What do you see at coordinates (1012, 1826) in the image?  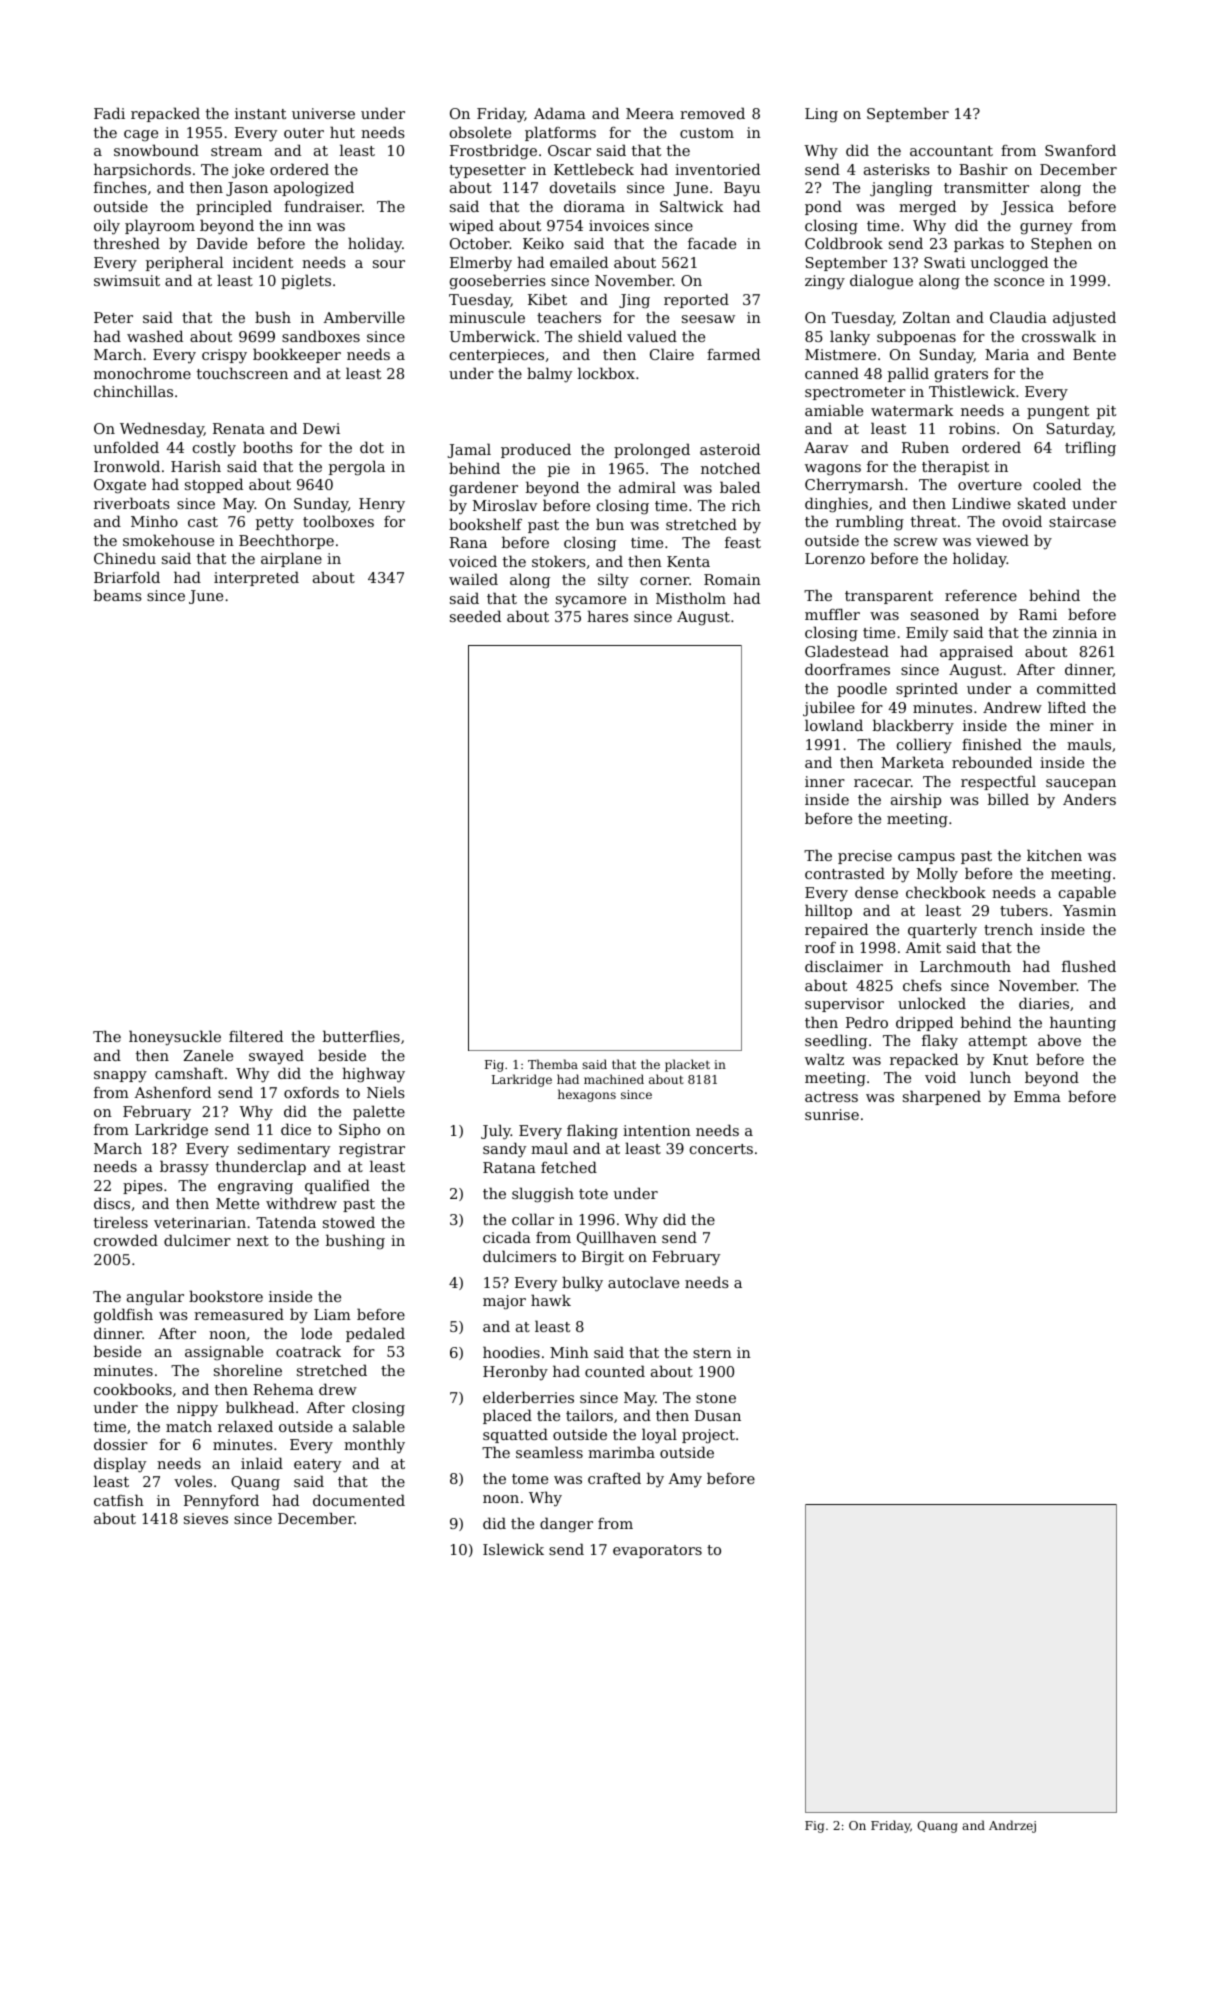 I see `Andrzej` at bounding box center [1012, 1826].
